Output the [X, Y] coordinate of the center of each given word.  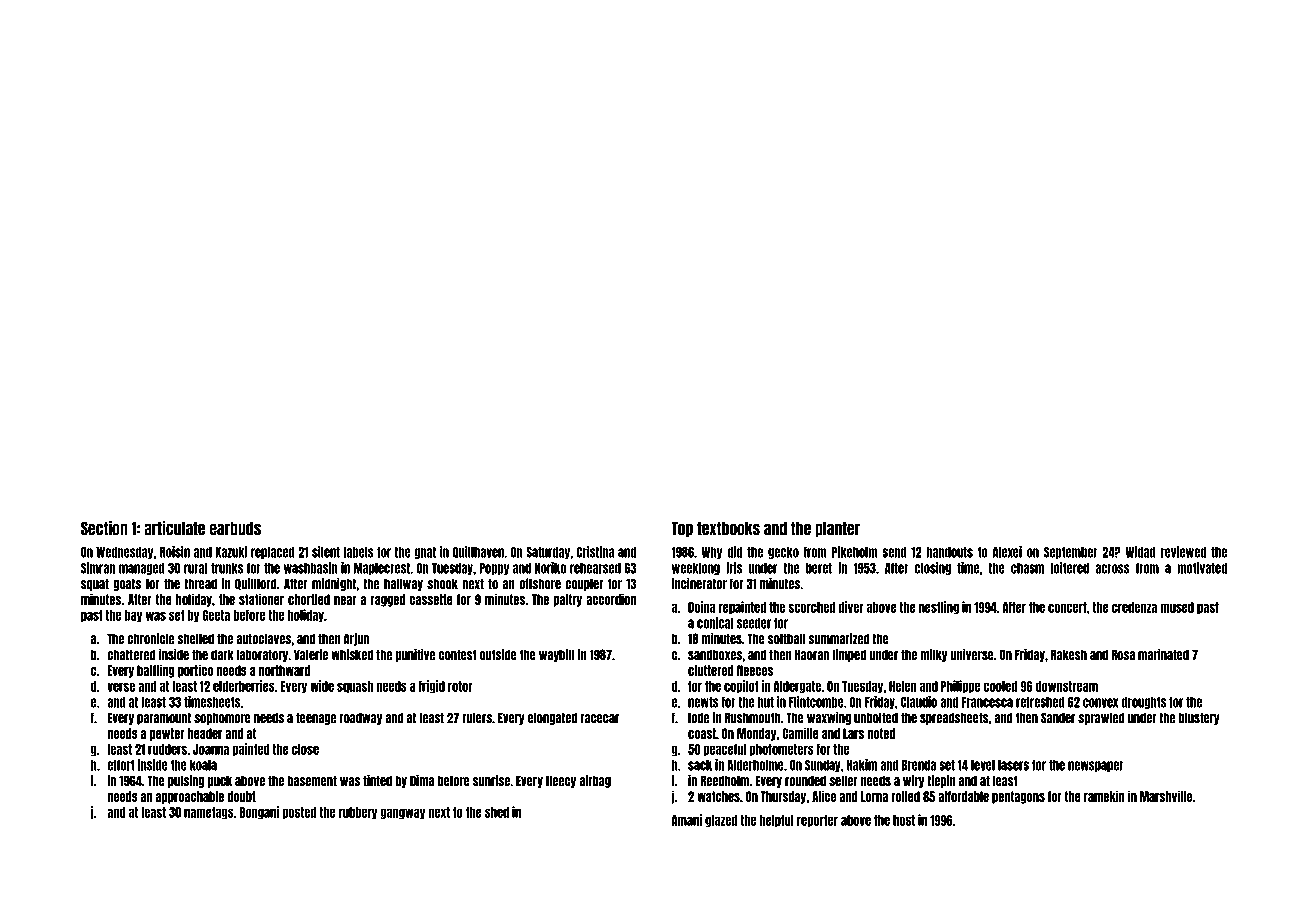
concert [1067, 607]
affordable [963, 796]
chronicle [150, 639]
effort [121, 765]
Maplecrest [382, 569]
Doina [701, 607]
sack [700, 765]
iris [734, 568]
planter [837, 529]
